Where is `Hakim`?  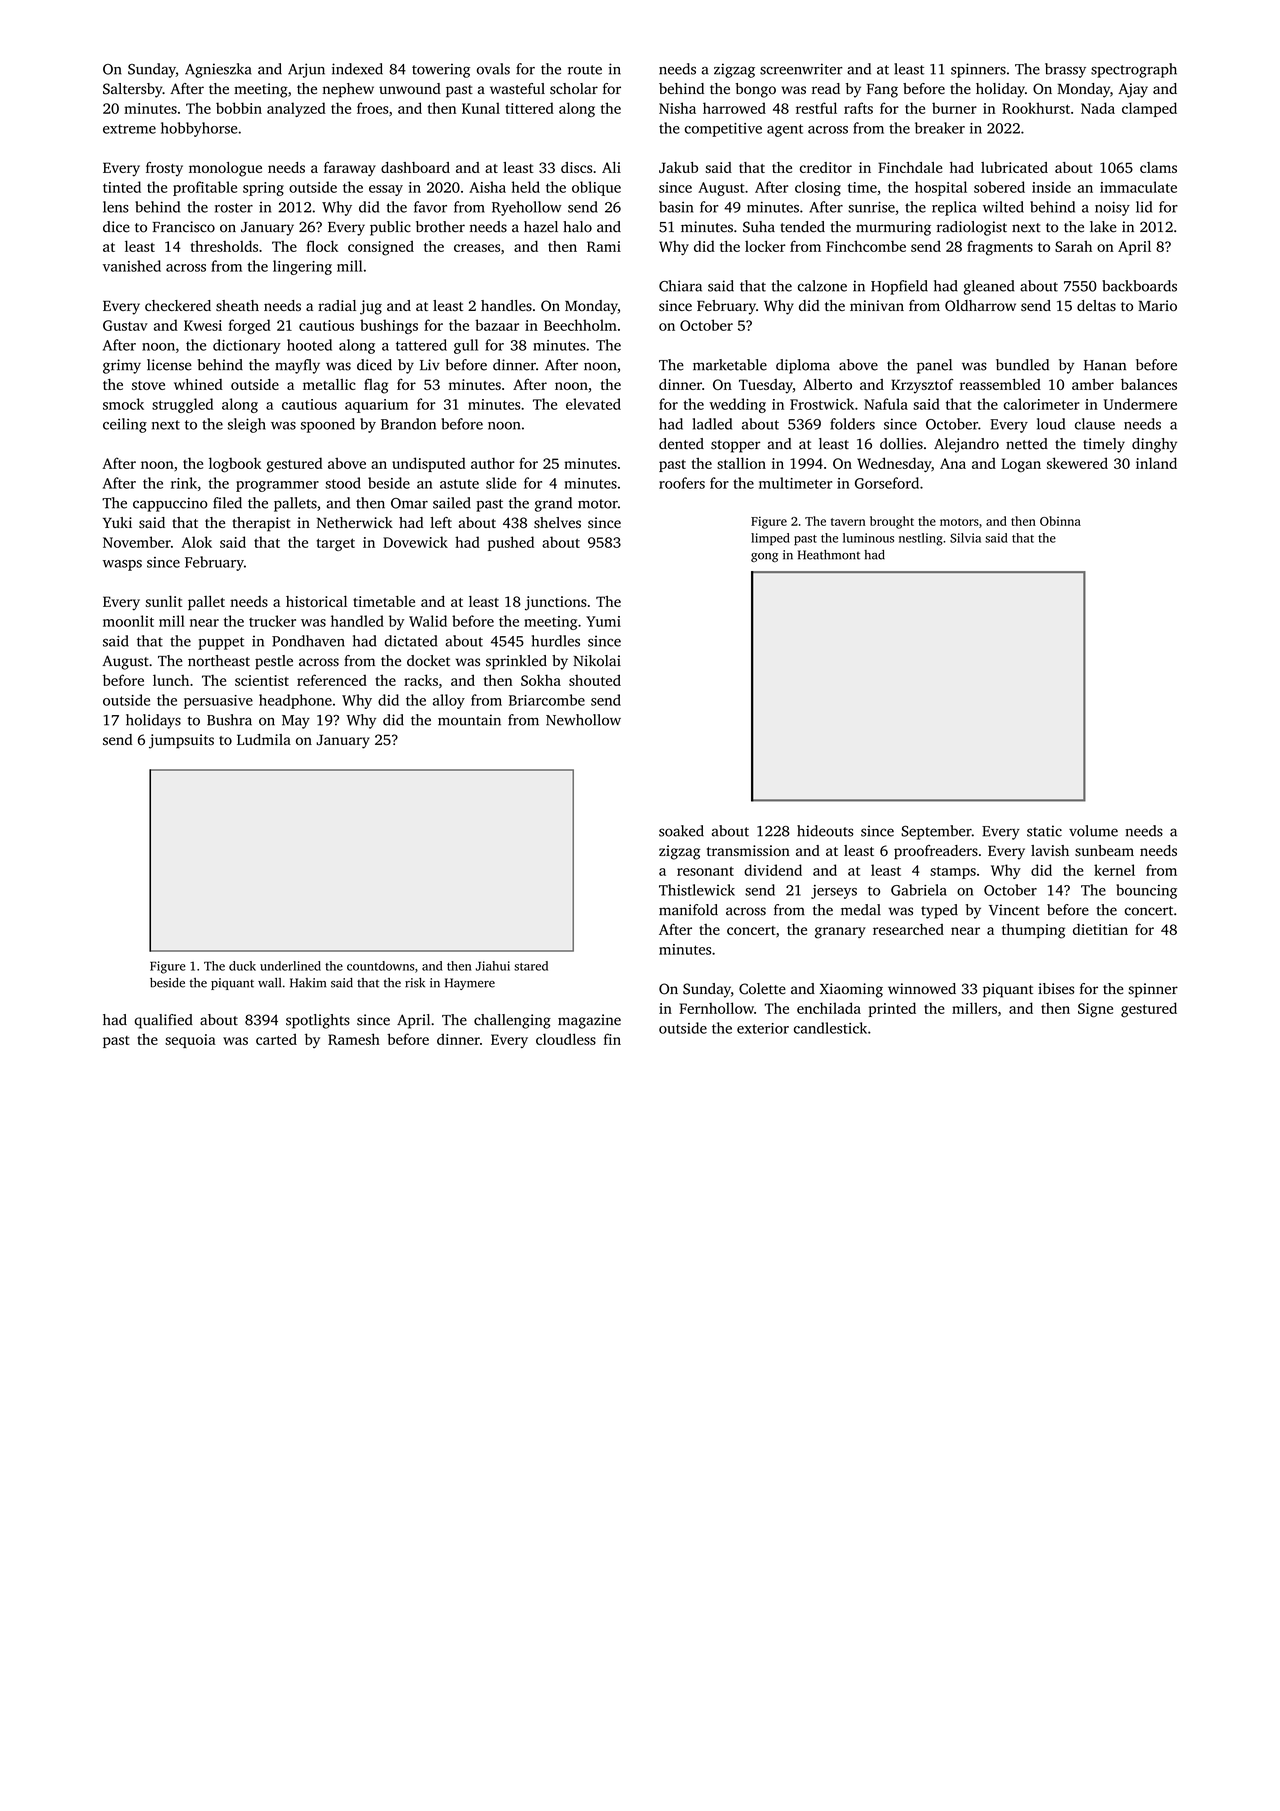 Hakim is located at coordinates (308, 983).
